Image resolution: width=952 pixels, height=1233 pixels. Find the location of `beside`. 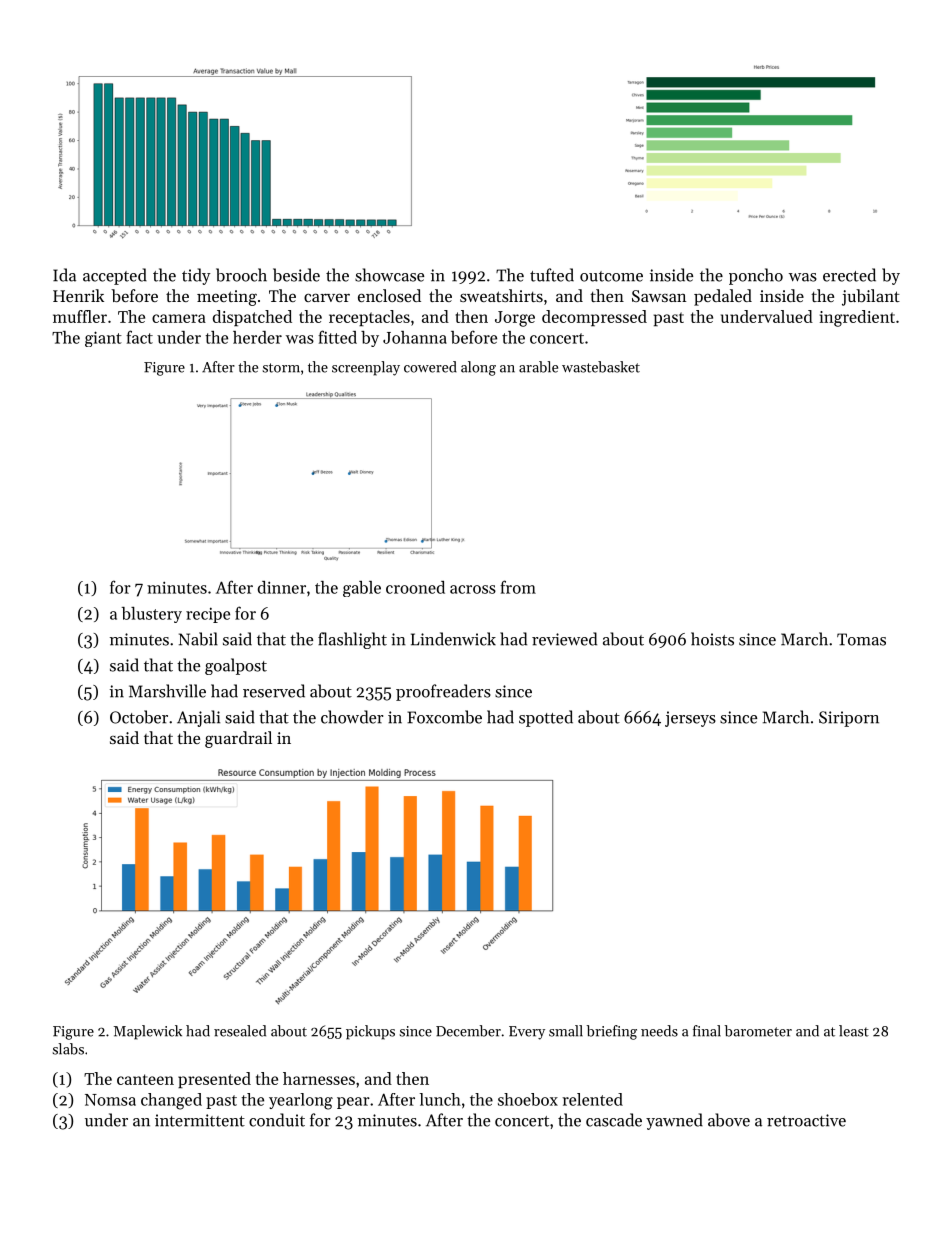

beside is located at coordinates (296, 275).
